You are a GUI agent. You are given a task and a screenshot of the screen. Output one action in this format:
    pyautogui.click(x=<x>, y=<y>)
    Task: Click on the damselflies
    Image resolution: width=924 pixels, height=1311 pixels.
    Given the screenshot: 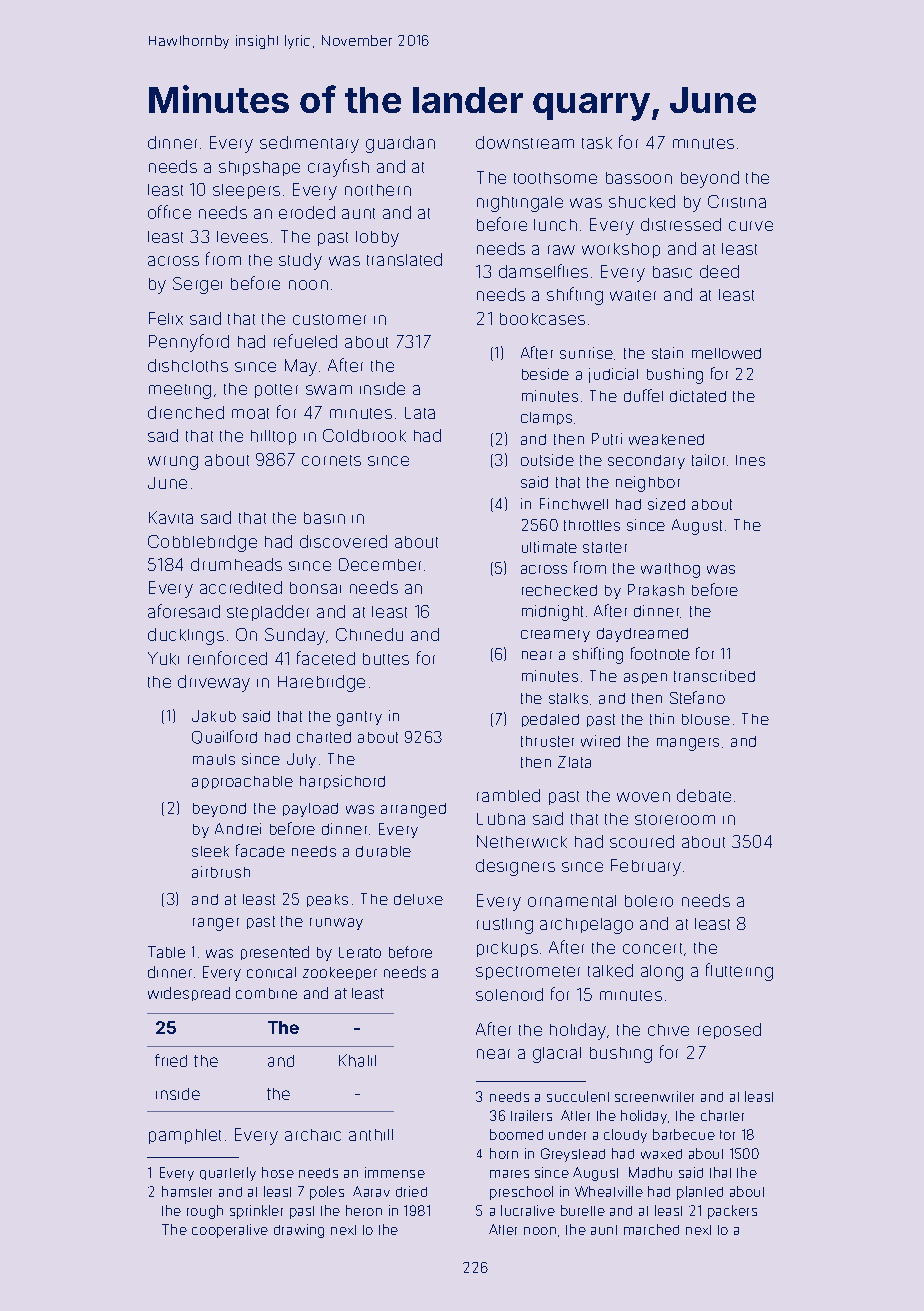 What is the action you would take?
    pyautogui.click(x=543, y=271)
